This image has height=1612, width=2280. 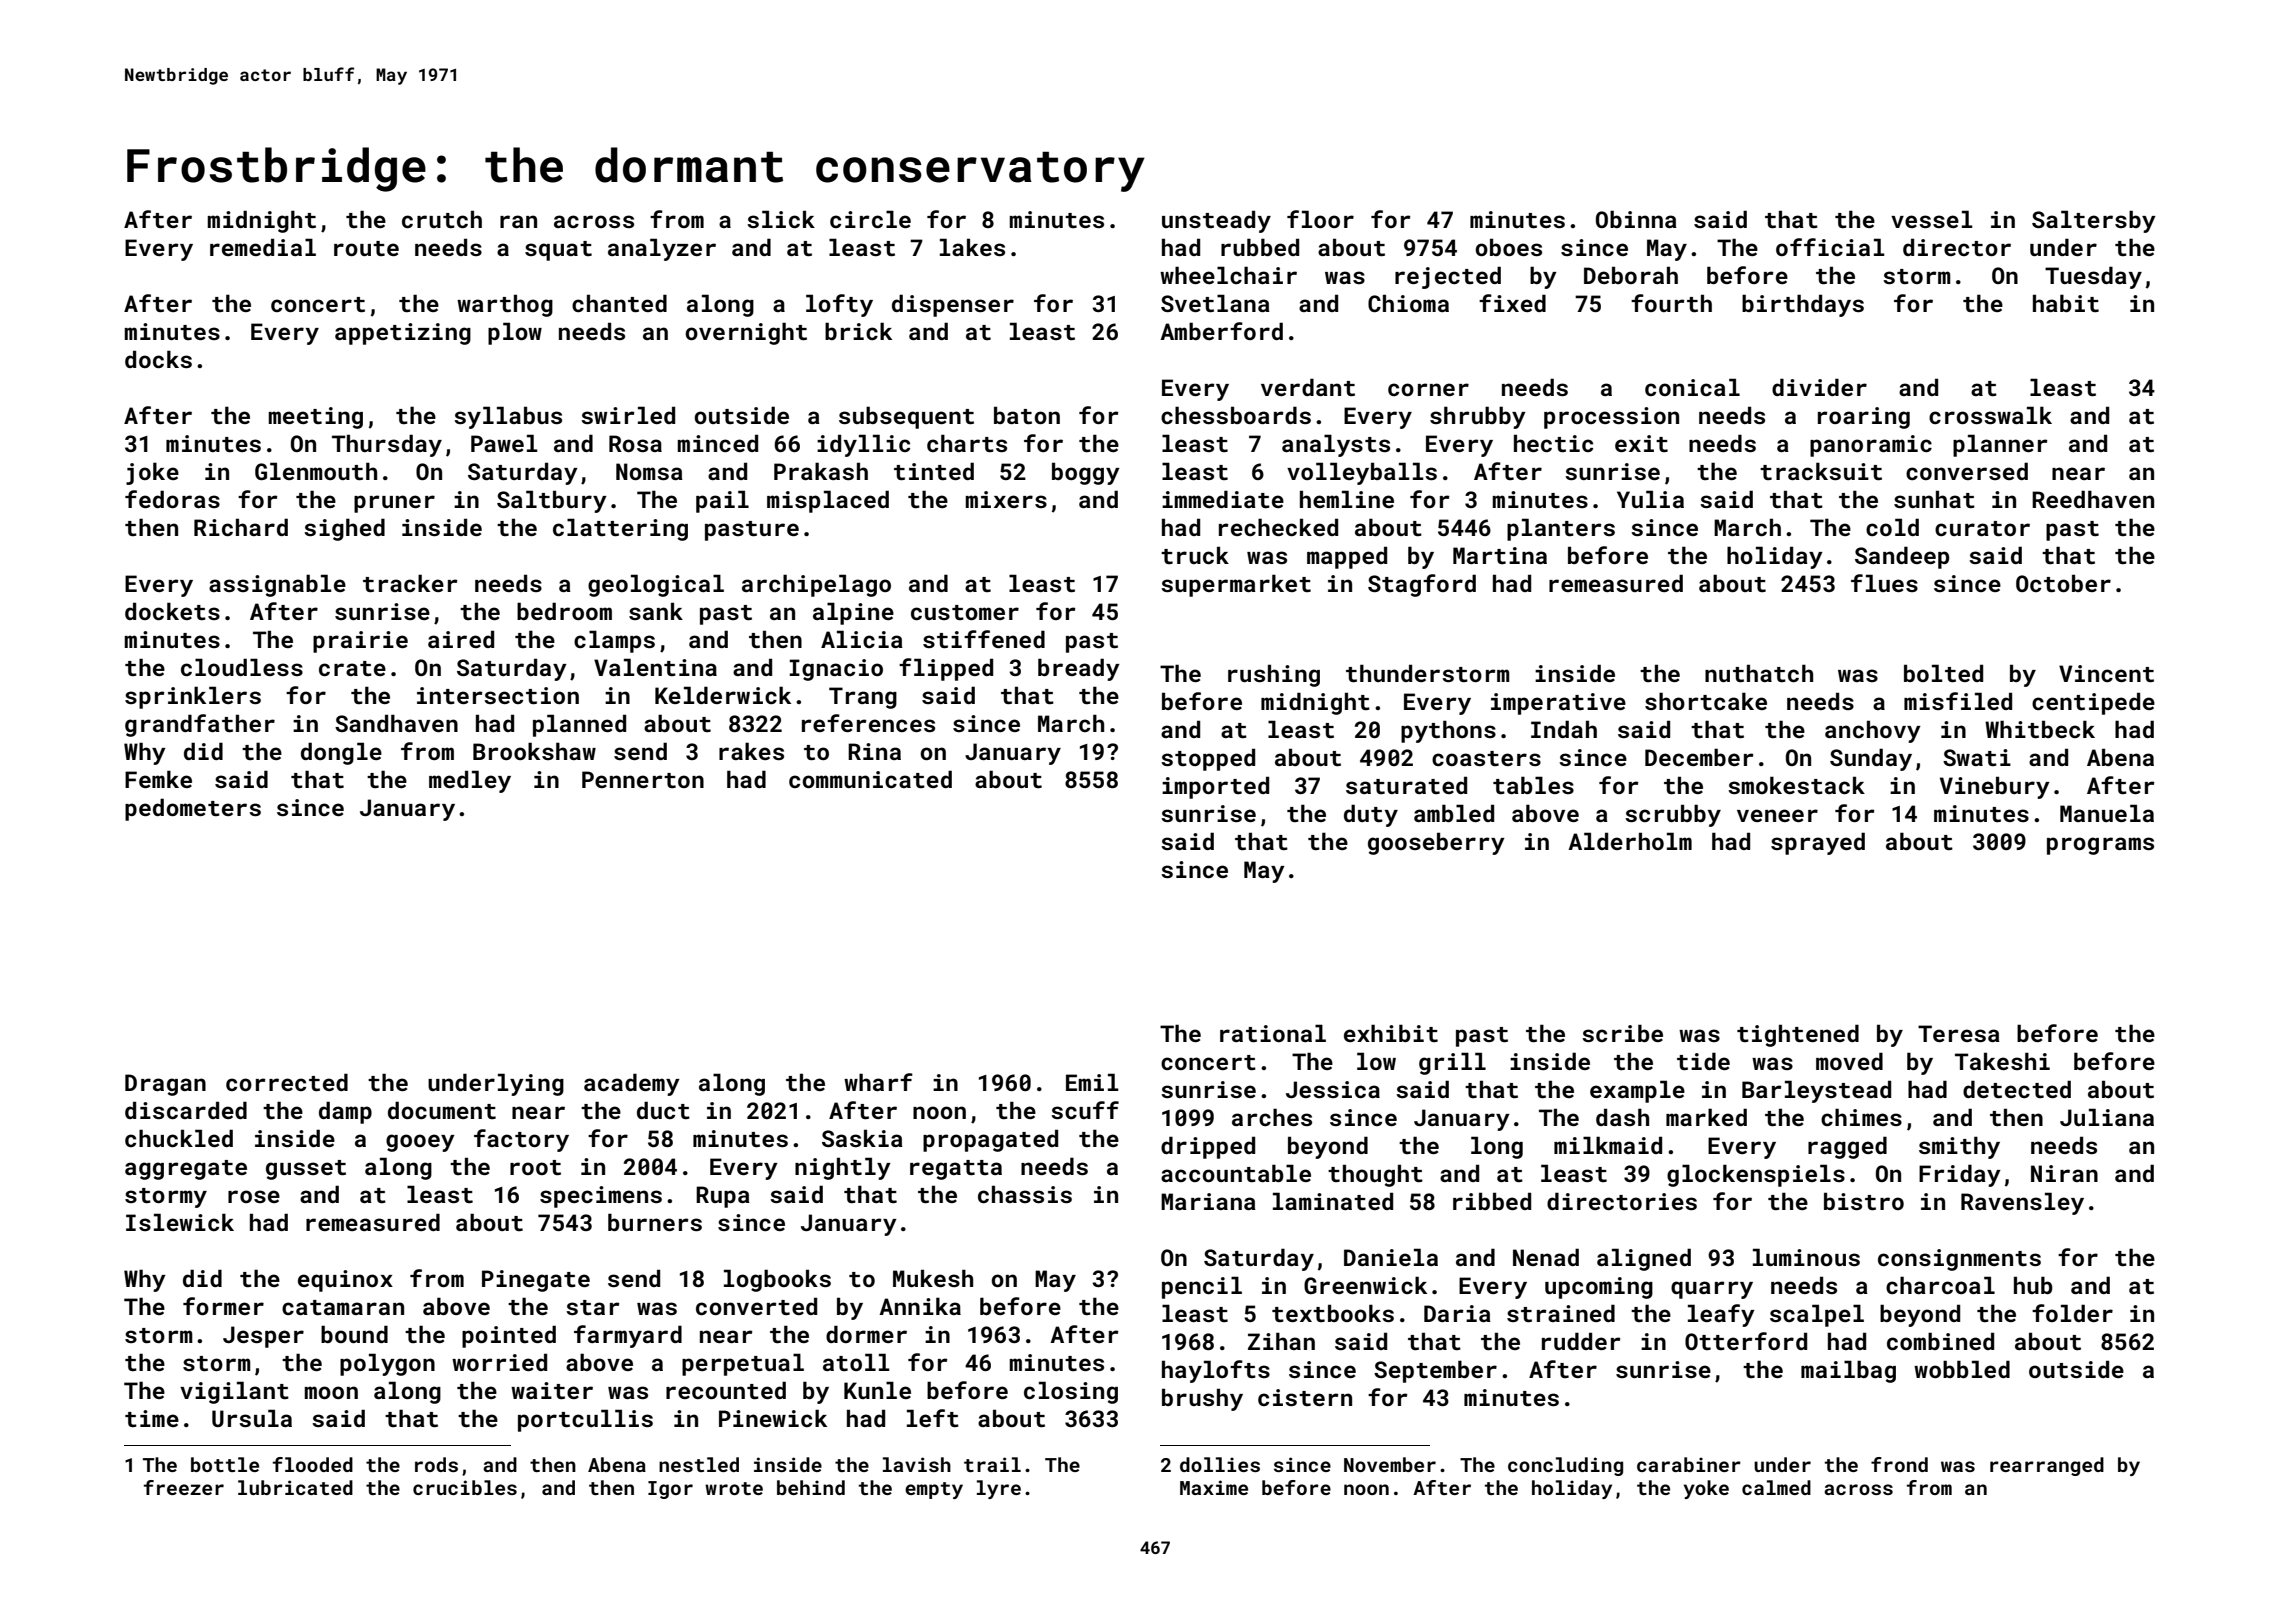 I want to click on Maxime, so click(x=1214, y=1487).
